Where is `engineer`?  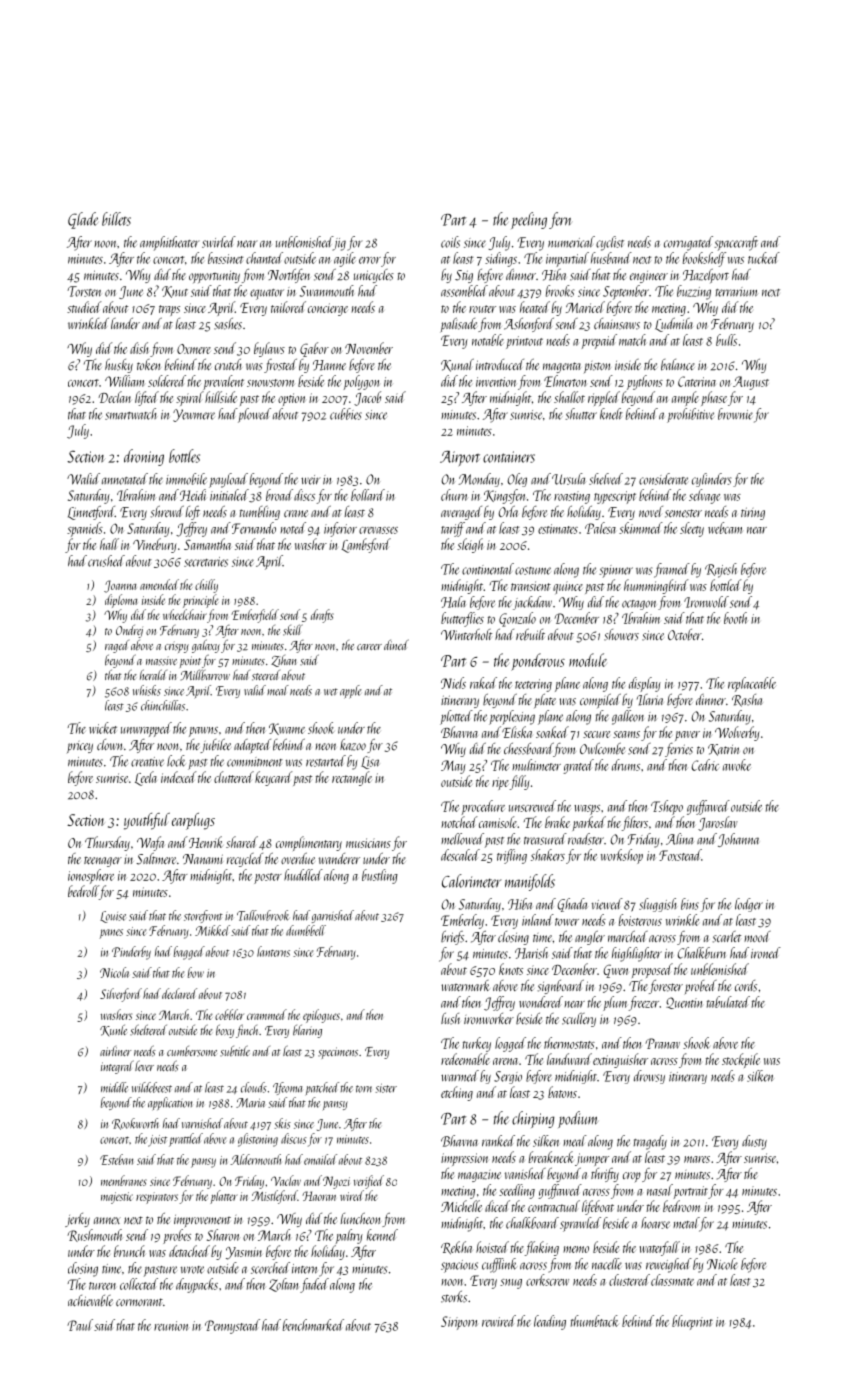
engineer is located at coordinates (649, 277).
